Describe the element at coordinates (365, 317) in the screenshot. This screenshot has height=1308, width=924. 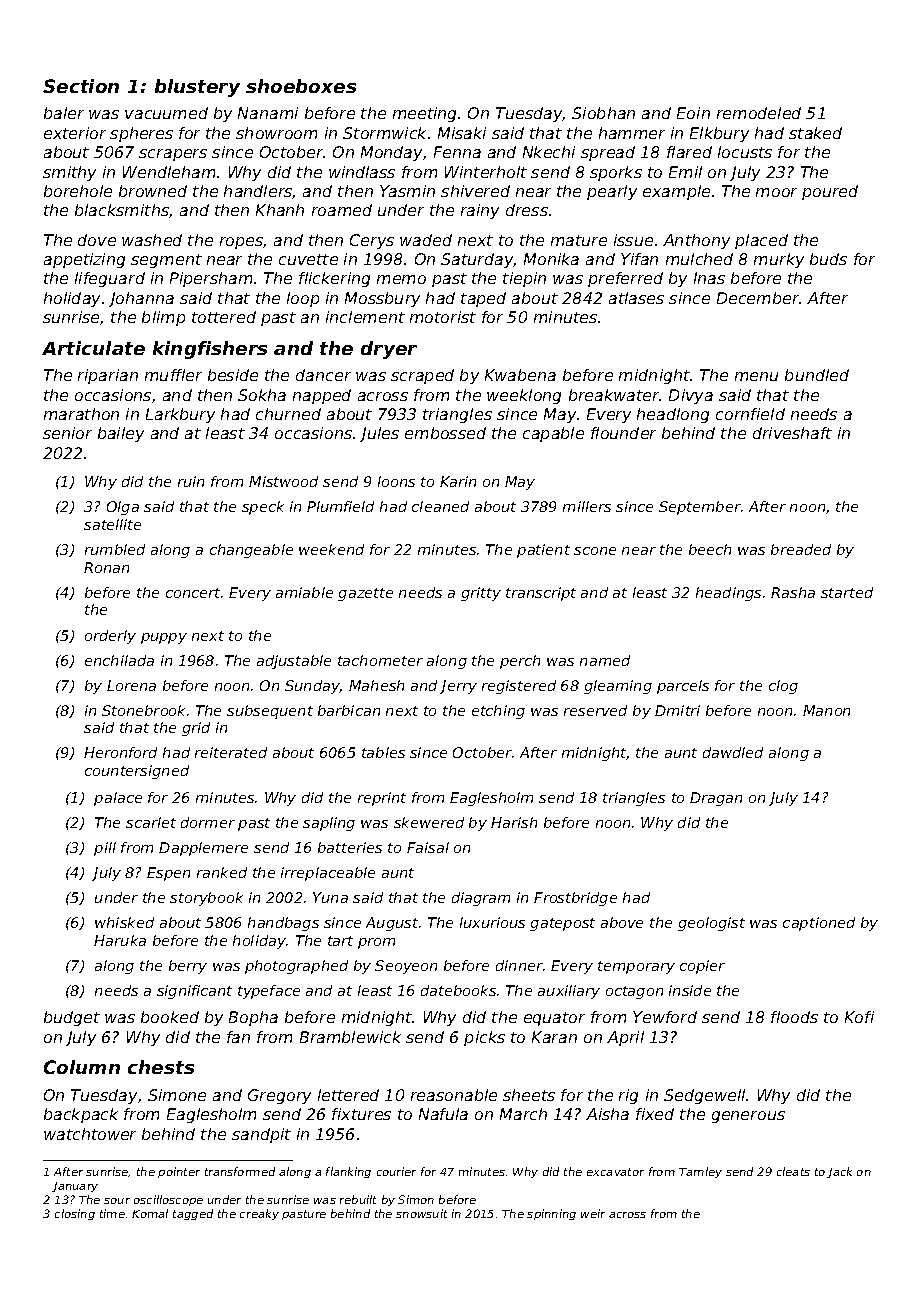
I see `inclement` at that location.
